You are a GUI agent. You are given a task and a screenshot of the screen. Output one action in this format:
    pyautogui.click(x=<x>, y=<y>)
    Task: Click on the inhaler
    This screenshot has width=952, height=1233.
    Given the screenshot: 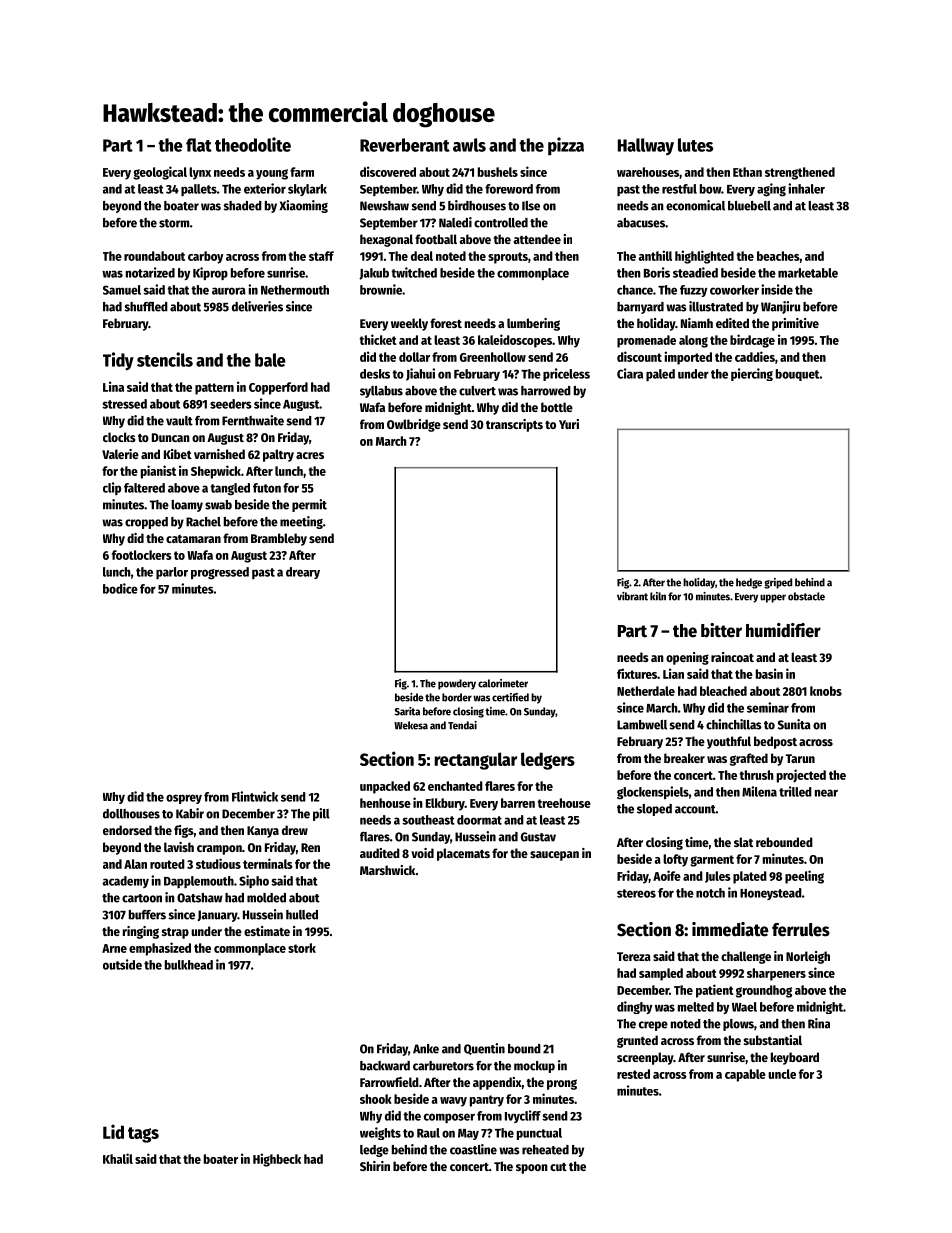 What is the action you would take?
    pyautogui.click(x=806, y=188)
